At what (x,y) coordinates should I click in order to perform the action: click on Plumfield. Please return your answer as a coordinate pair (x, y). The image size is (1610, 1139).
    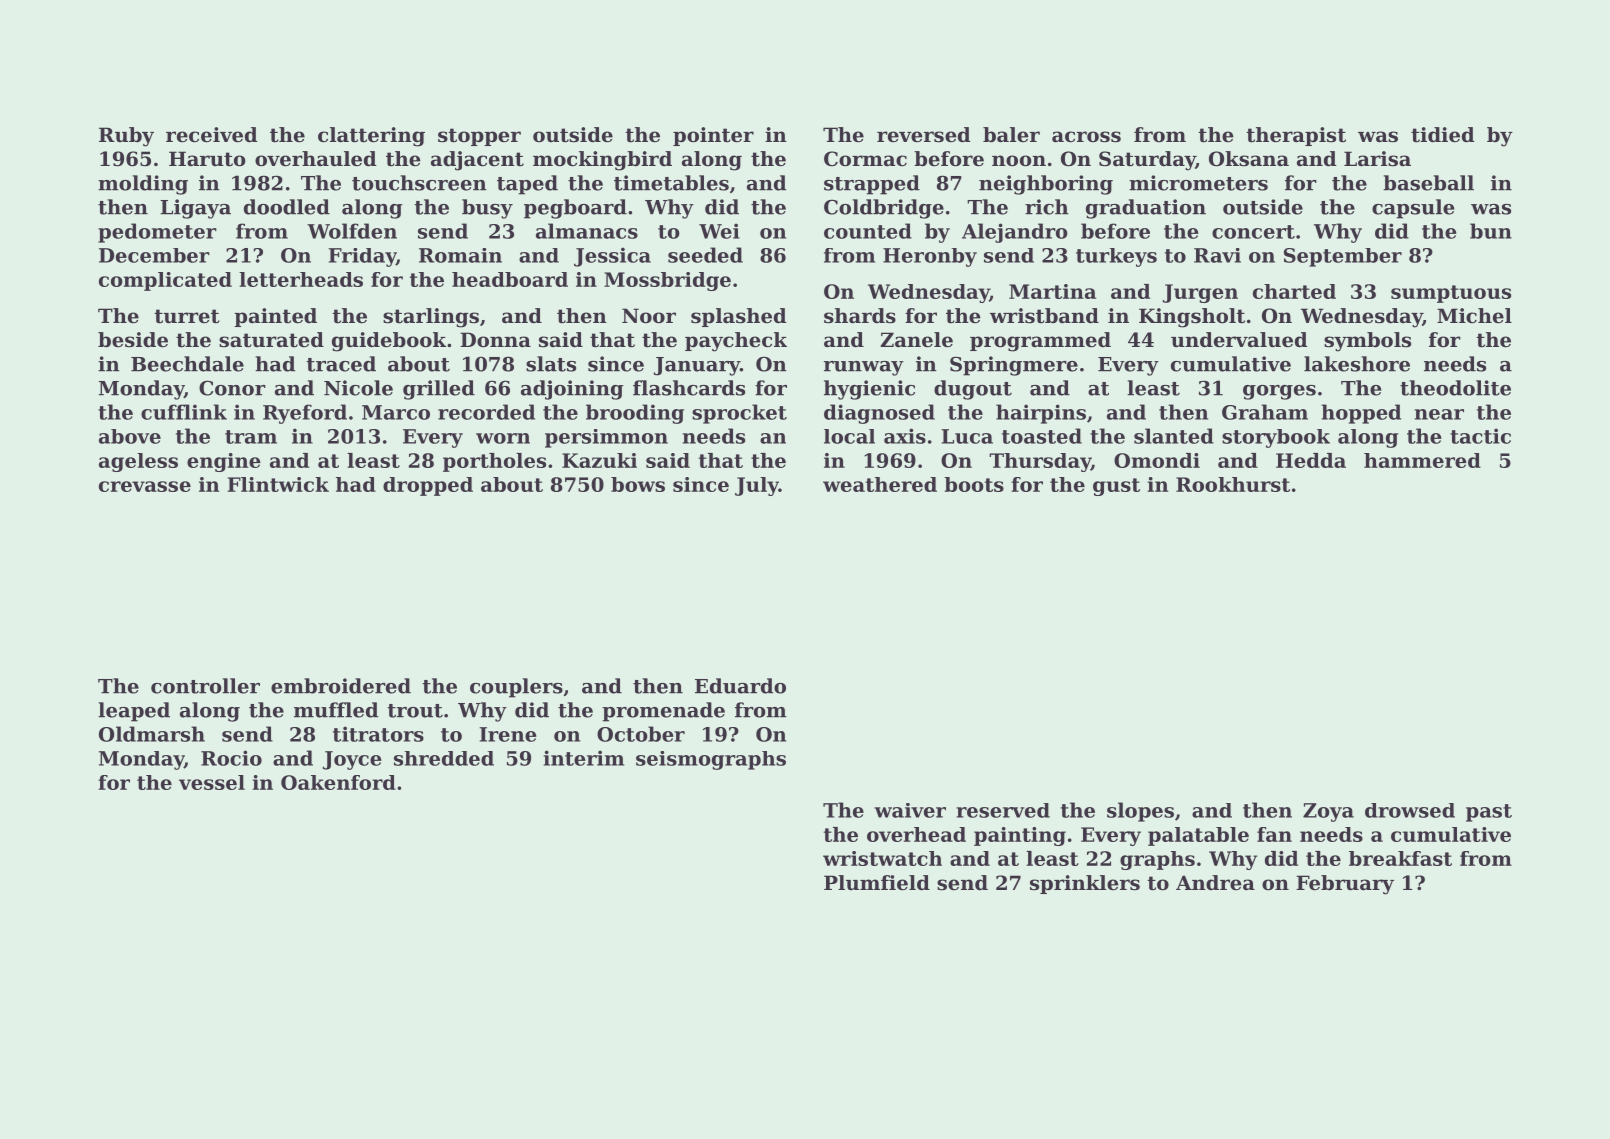
    Looking at the image, I should click on (877, 883).
